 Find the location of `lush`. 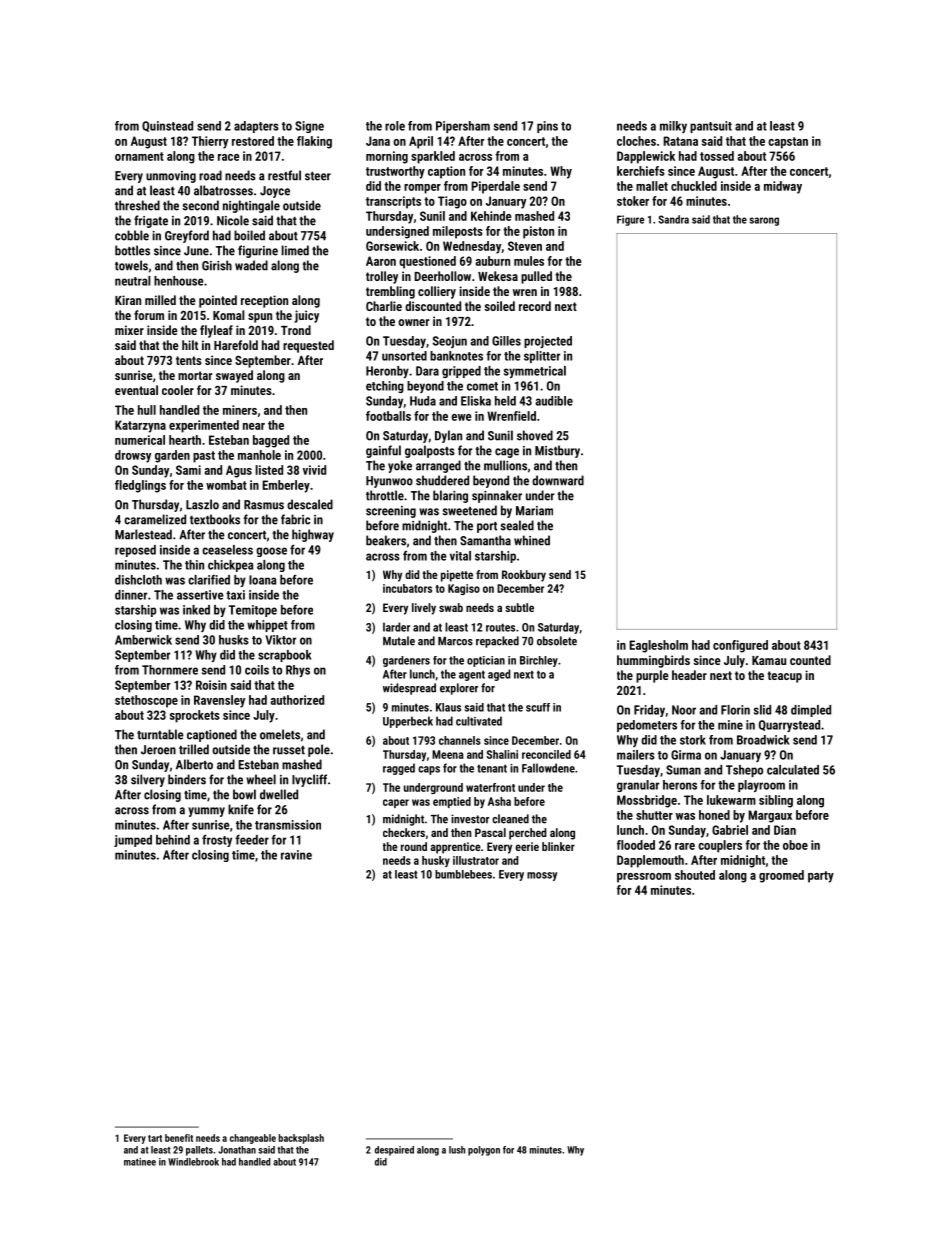

lush is located at coordinates (457, 1150).
